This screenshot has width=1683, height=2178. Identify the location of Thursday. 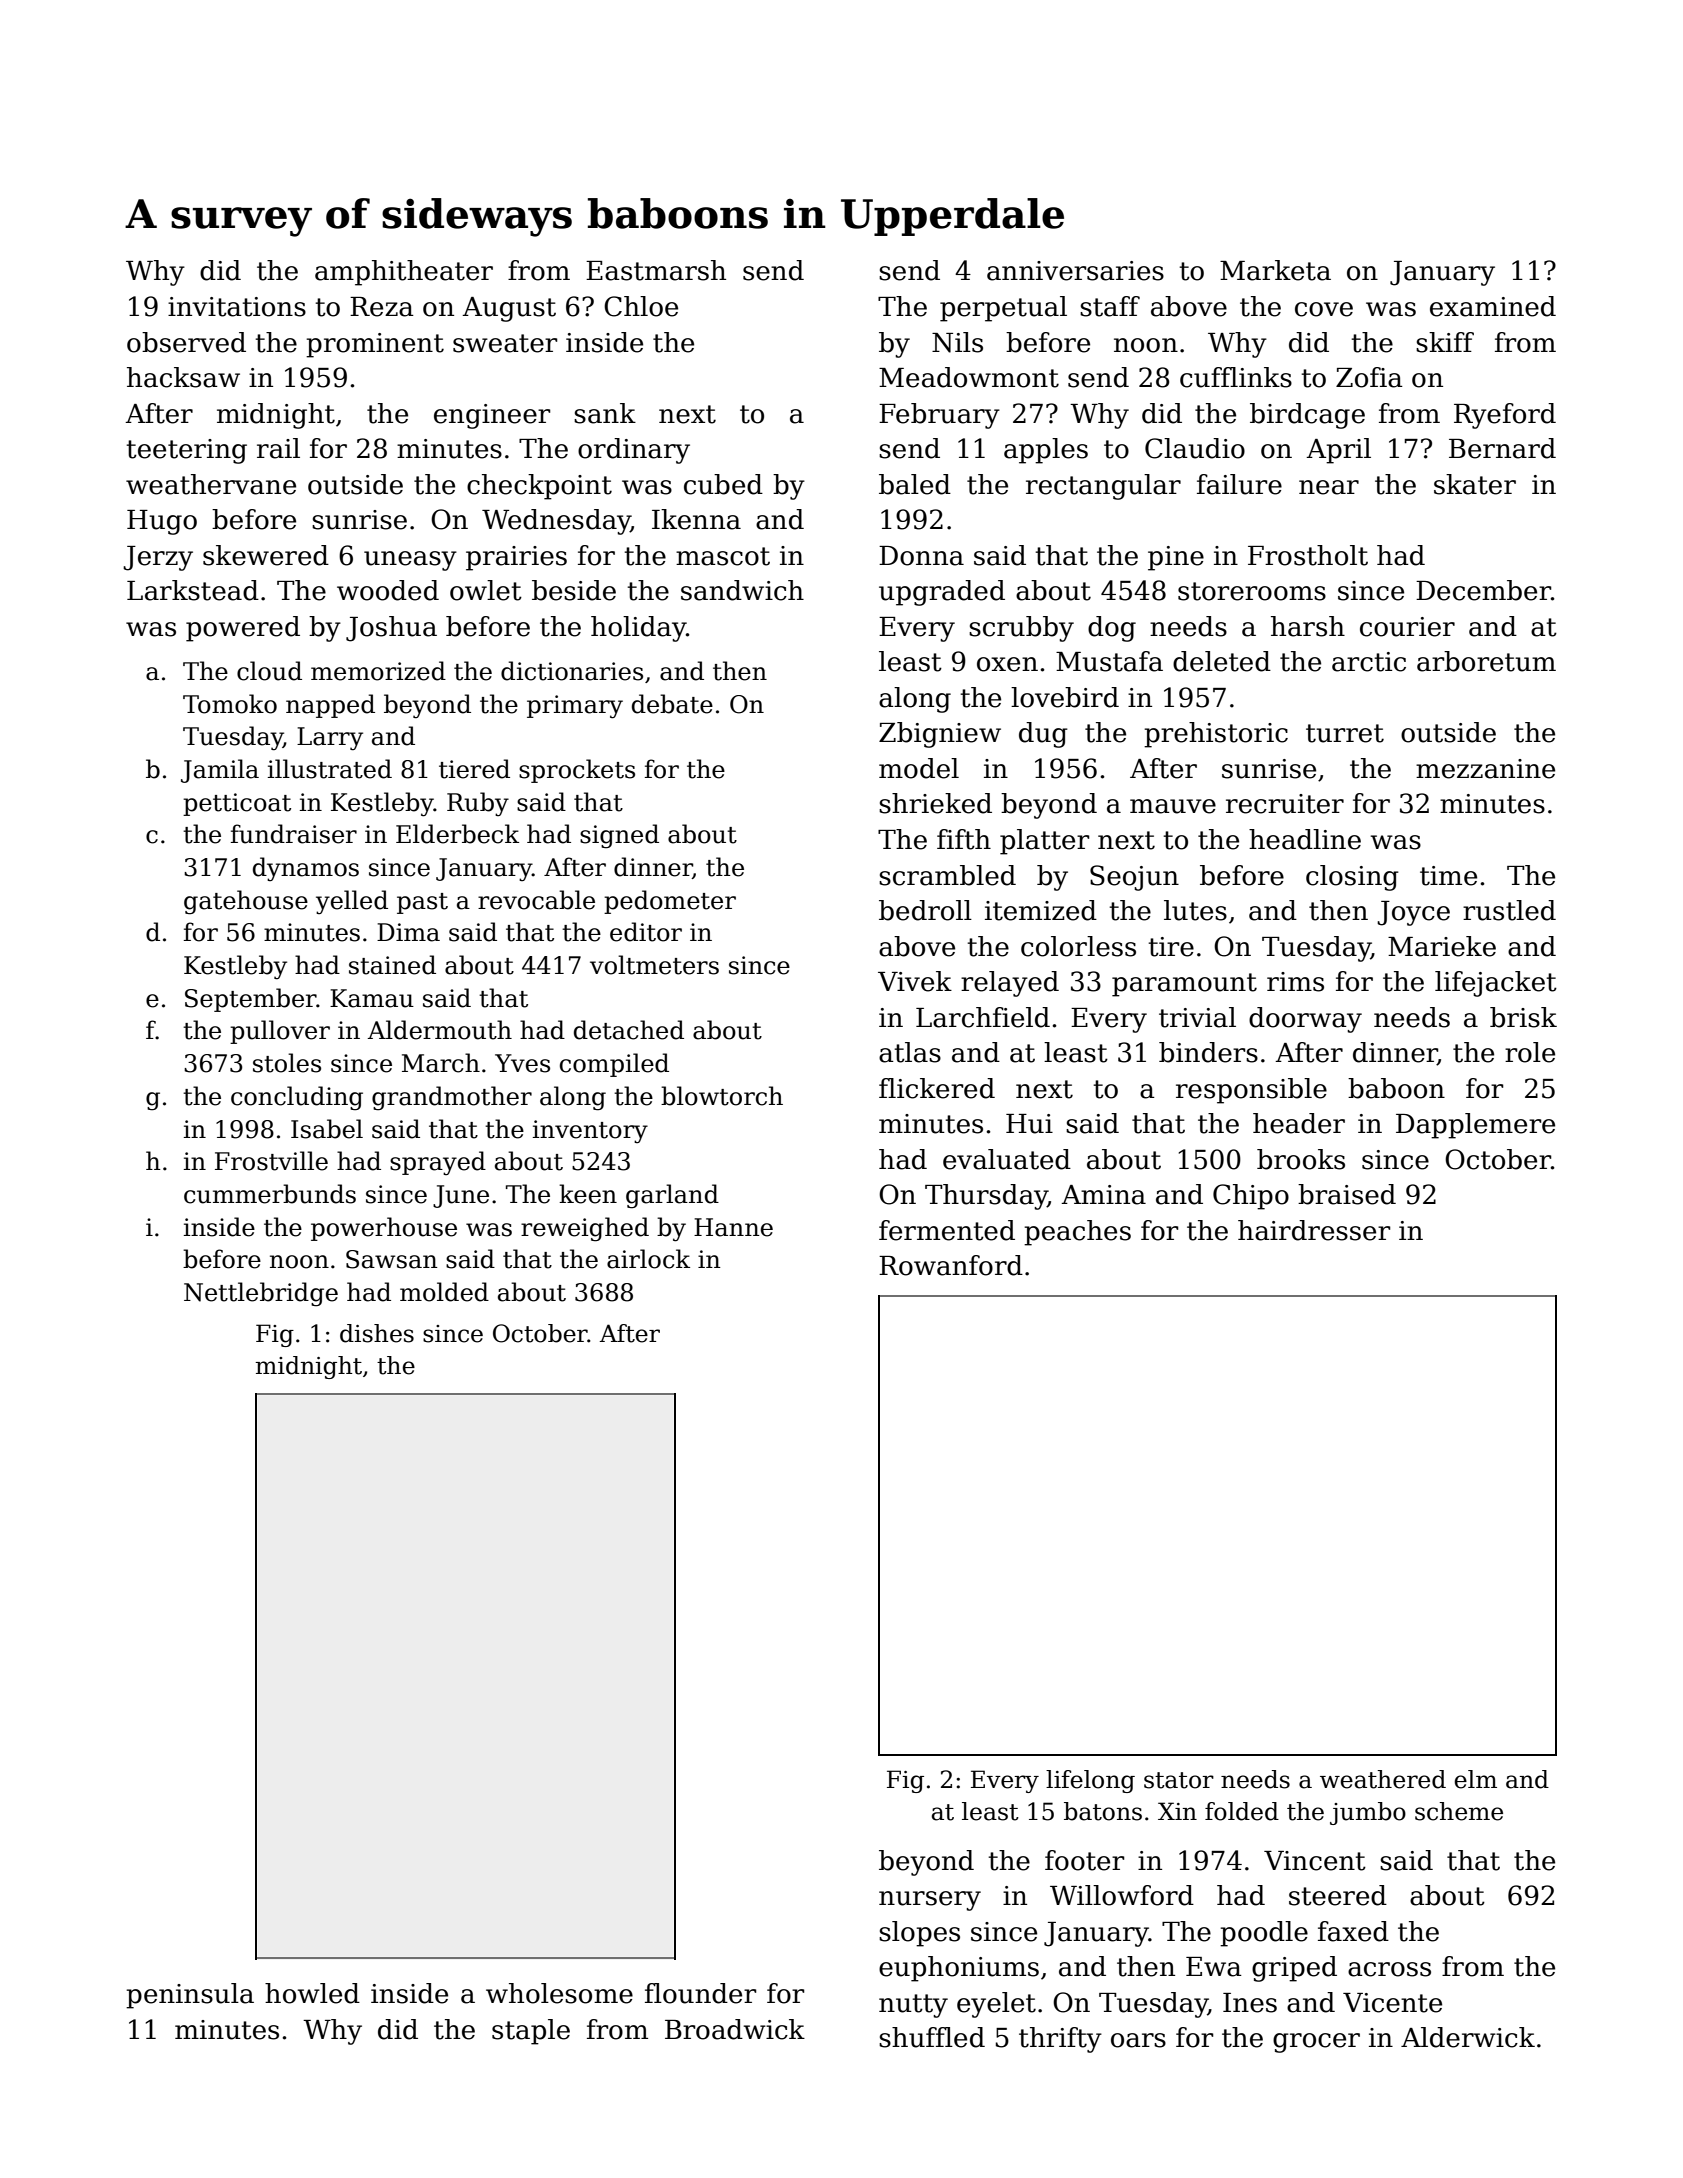
(986, 1197).
